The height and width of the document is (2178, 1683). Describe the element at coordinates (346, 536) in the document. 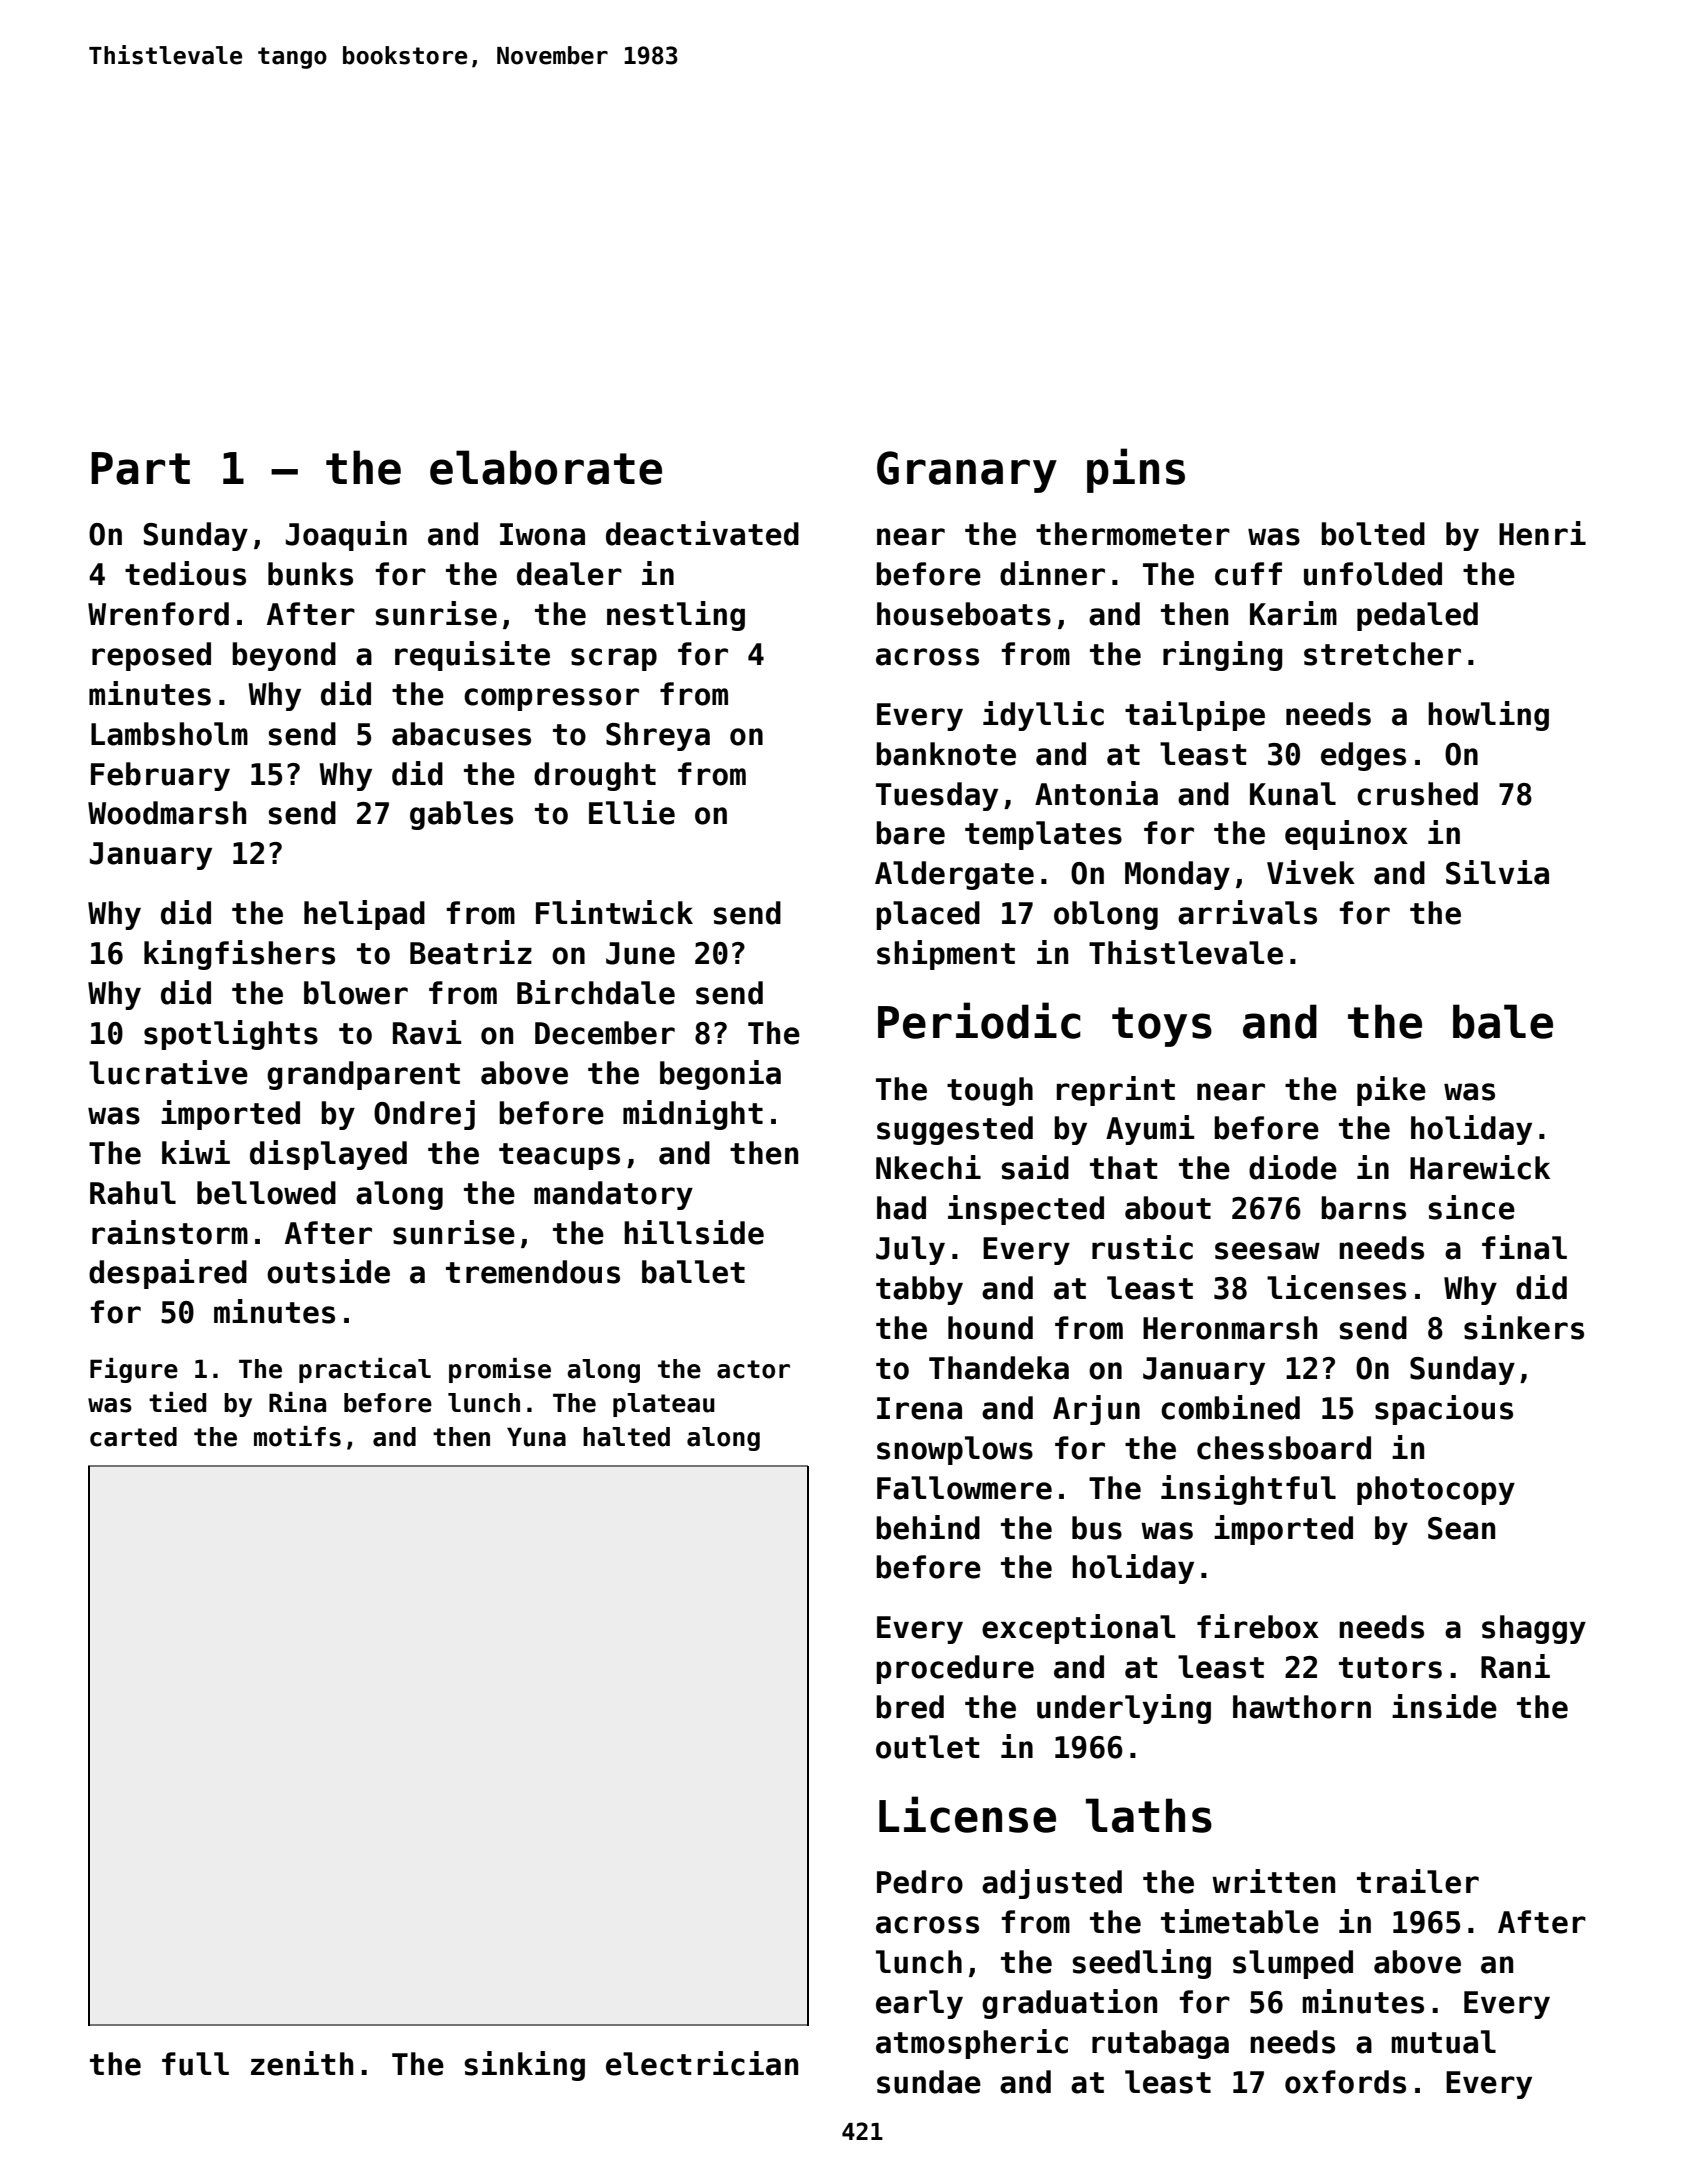

I see `Joaquin` at that location.
